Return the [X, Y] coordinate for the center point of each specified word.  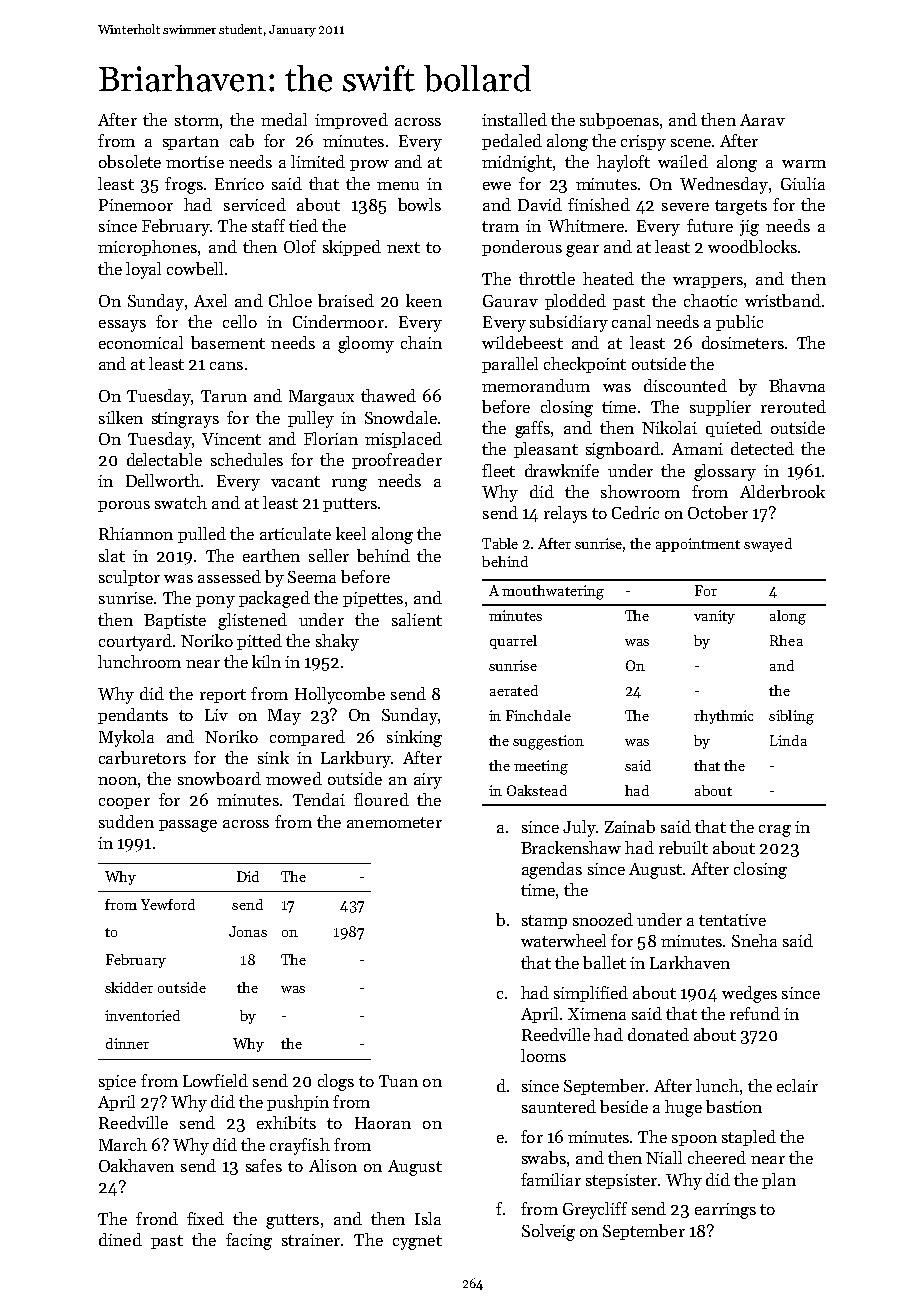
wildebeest [522, 342]
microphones [147, 248]
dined [120, 1239]
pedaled [512, 142]
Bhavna [797, 385]
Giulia [803, 183]
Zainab [630, 826]
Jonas [248, 931]
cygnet [417, 1242]
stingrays [185, 420]
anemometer [394, 822]
